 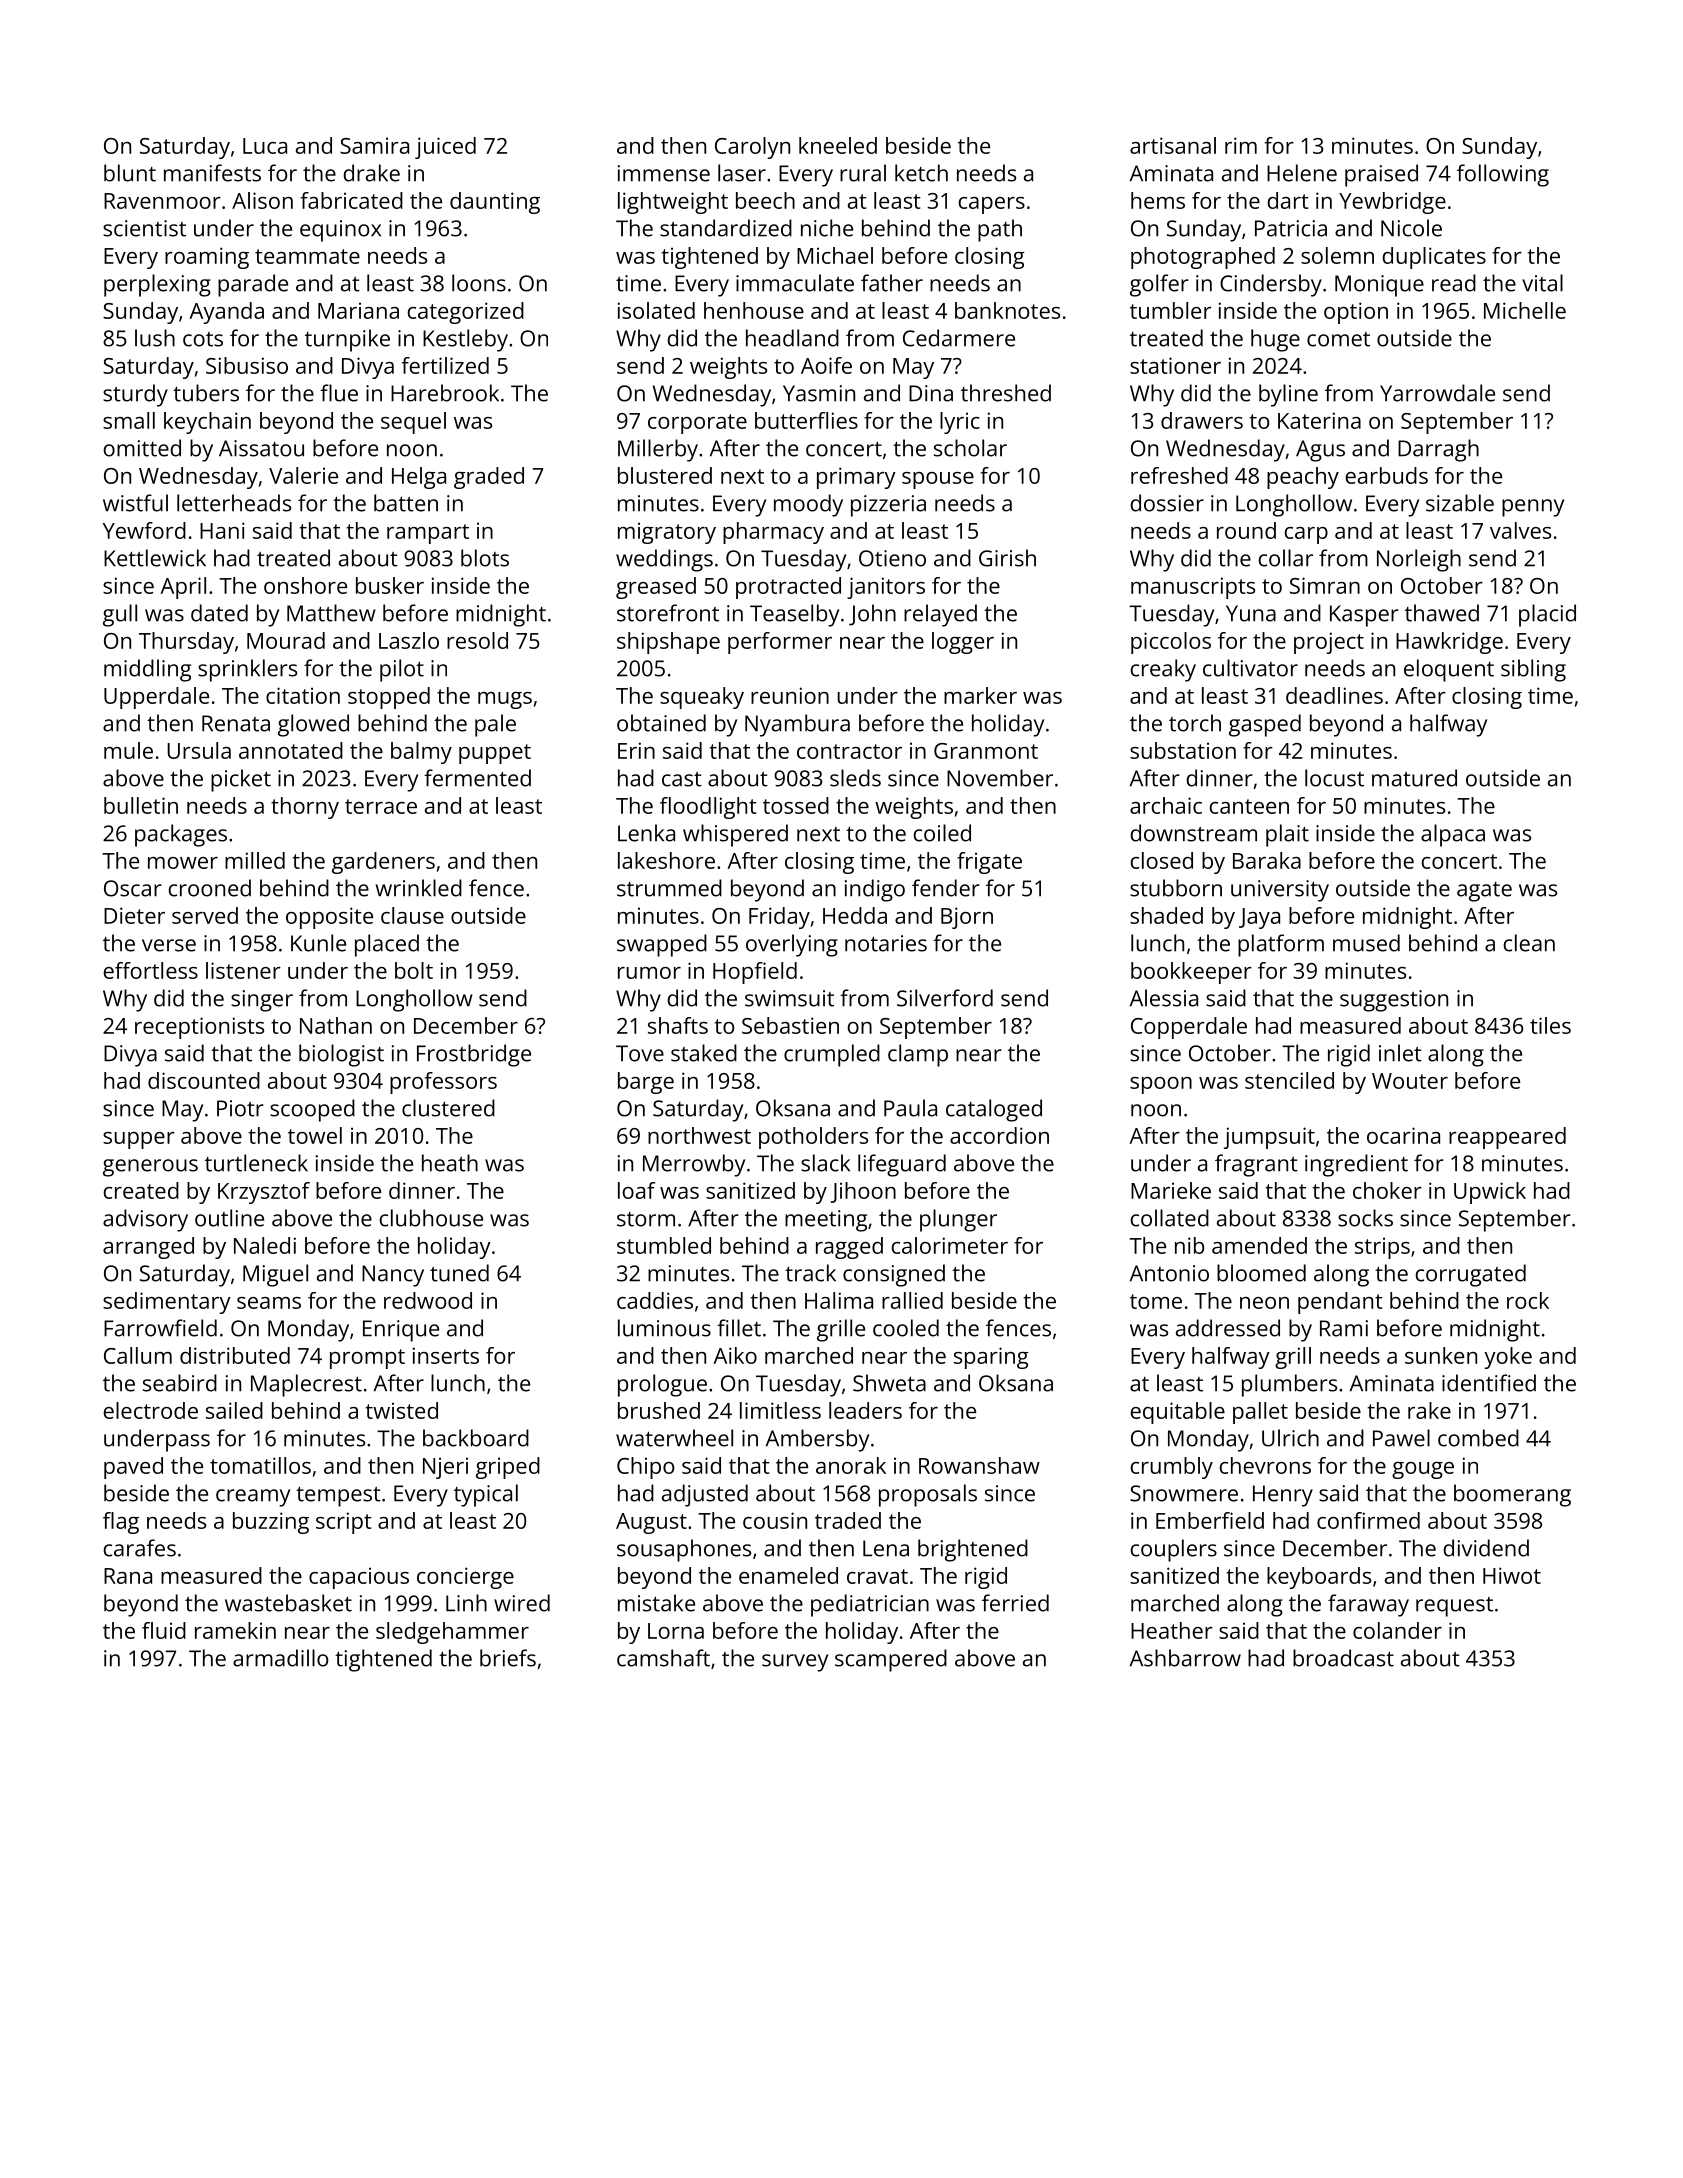 What do you see at coordinates (281, 1658) in the document?
I see `armadillo` at bounding box center [281, 1658].
